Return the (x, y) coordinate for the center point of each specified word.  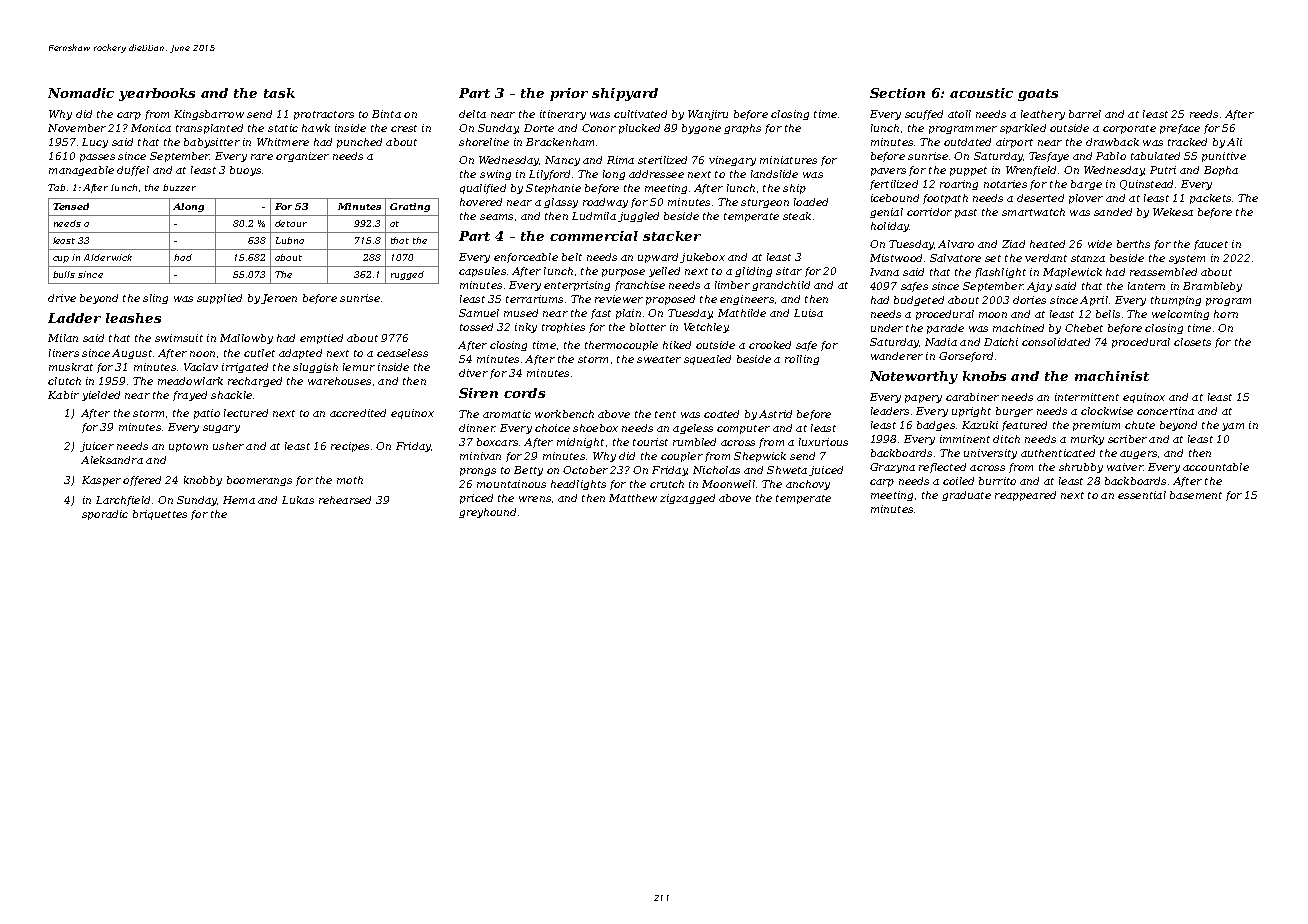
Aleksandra (112, 460)
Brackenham (560, 142)
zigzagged (687, 499)
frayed (190, 396)
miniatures (788, 160)
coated (721, 414)
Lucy (95, 143)
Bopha (1221, 171)
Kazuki (980, 425)
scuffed (924, 115)
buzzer (179, 187)
